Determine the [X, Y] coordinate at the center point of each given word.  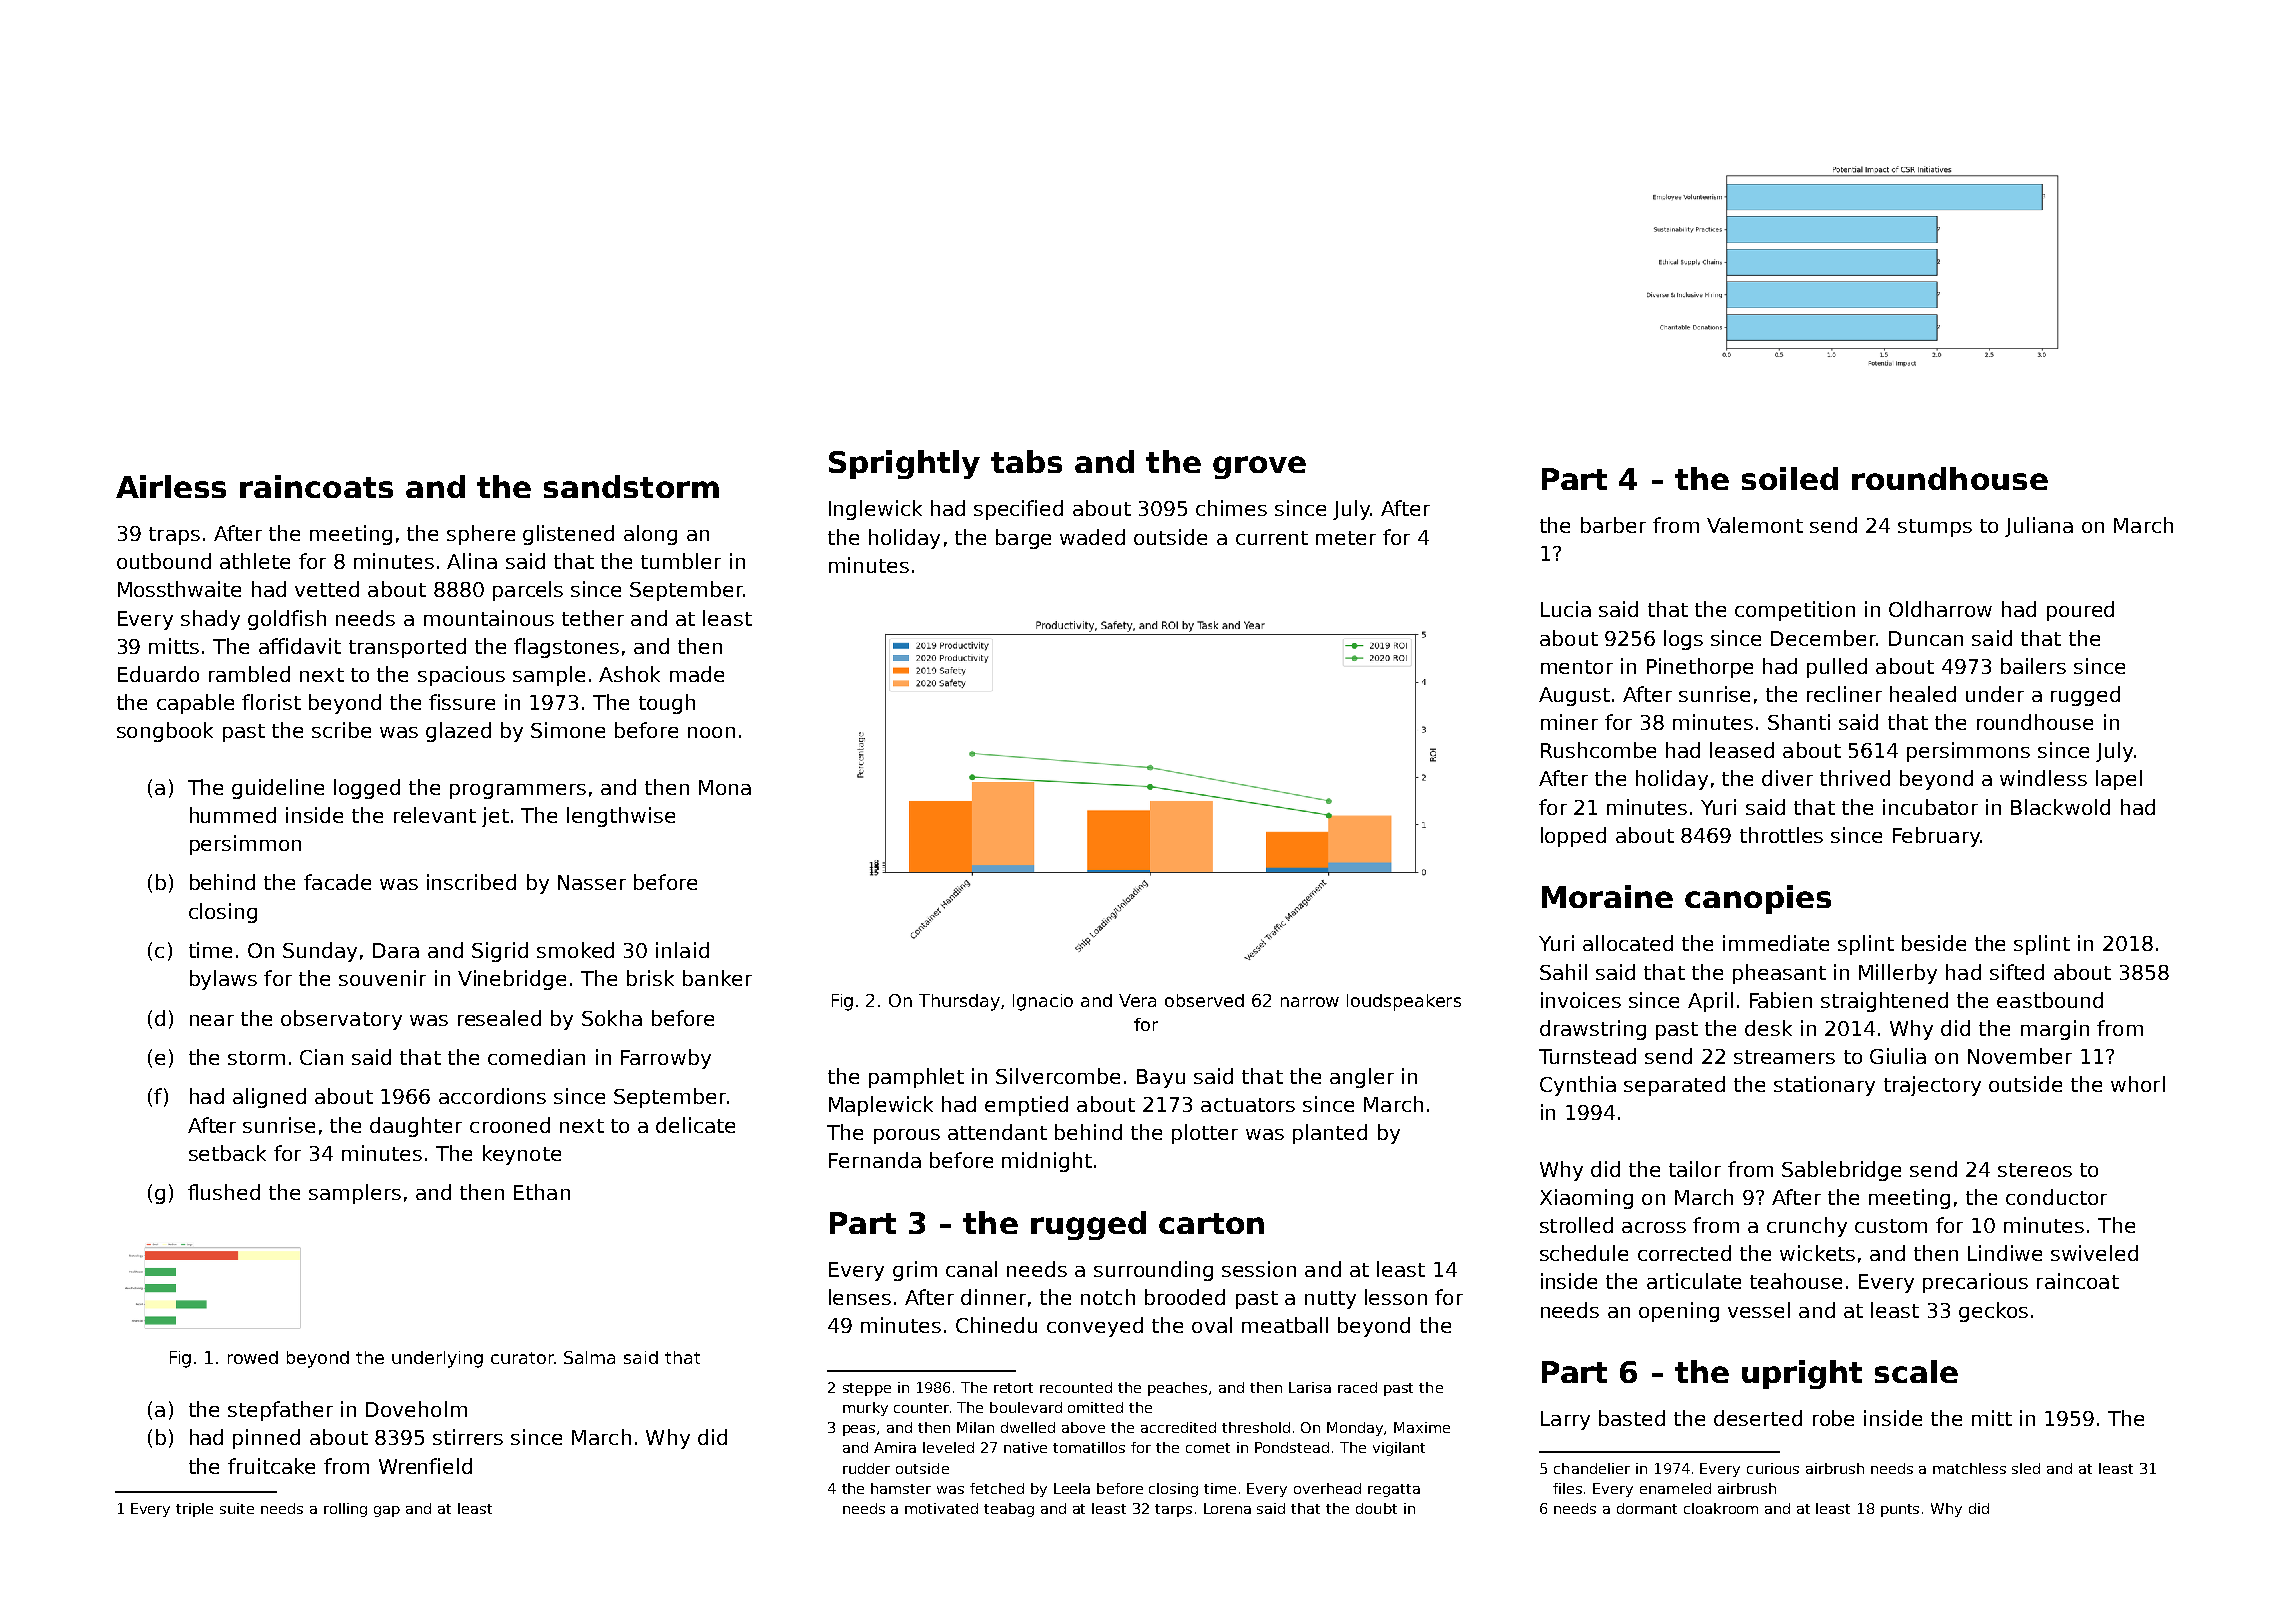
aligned [269, 1098]
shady [210, 620]
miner [1569, 722]
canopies [1758, 899]
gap [387, 1511]
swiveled [2094, 1253]
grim [915, 1271]
